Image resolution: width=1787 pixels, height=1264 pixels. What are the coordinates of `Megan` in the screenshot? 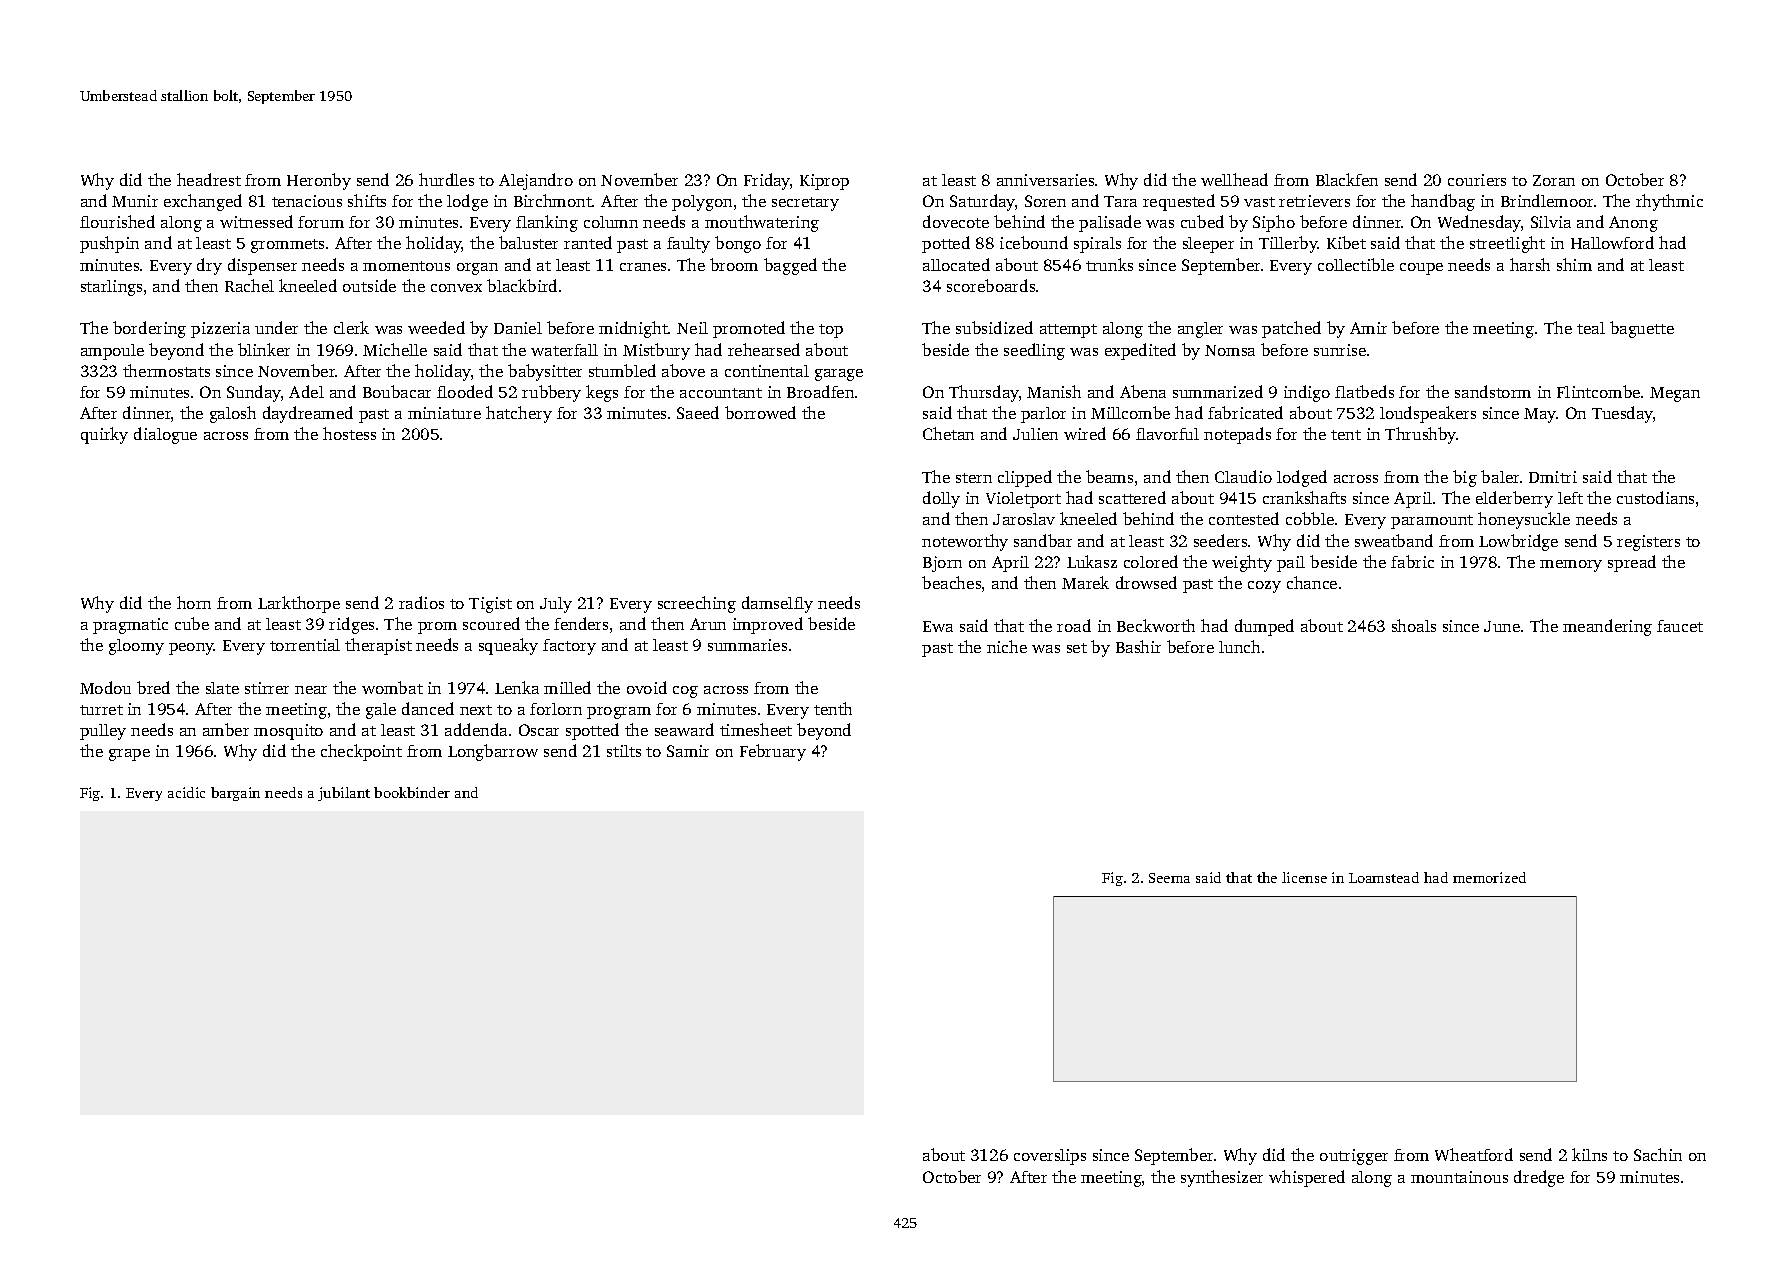 It's located at (1675, 394).
